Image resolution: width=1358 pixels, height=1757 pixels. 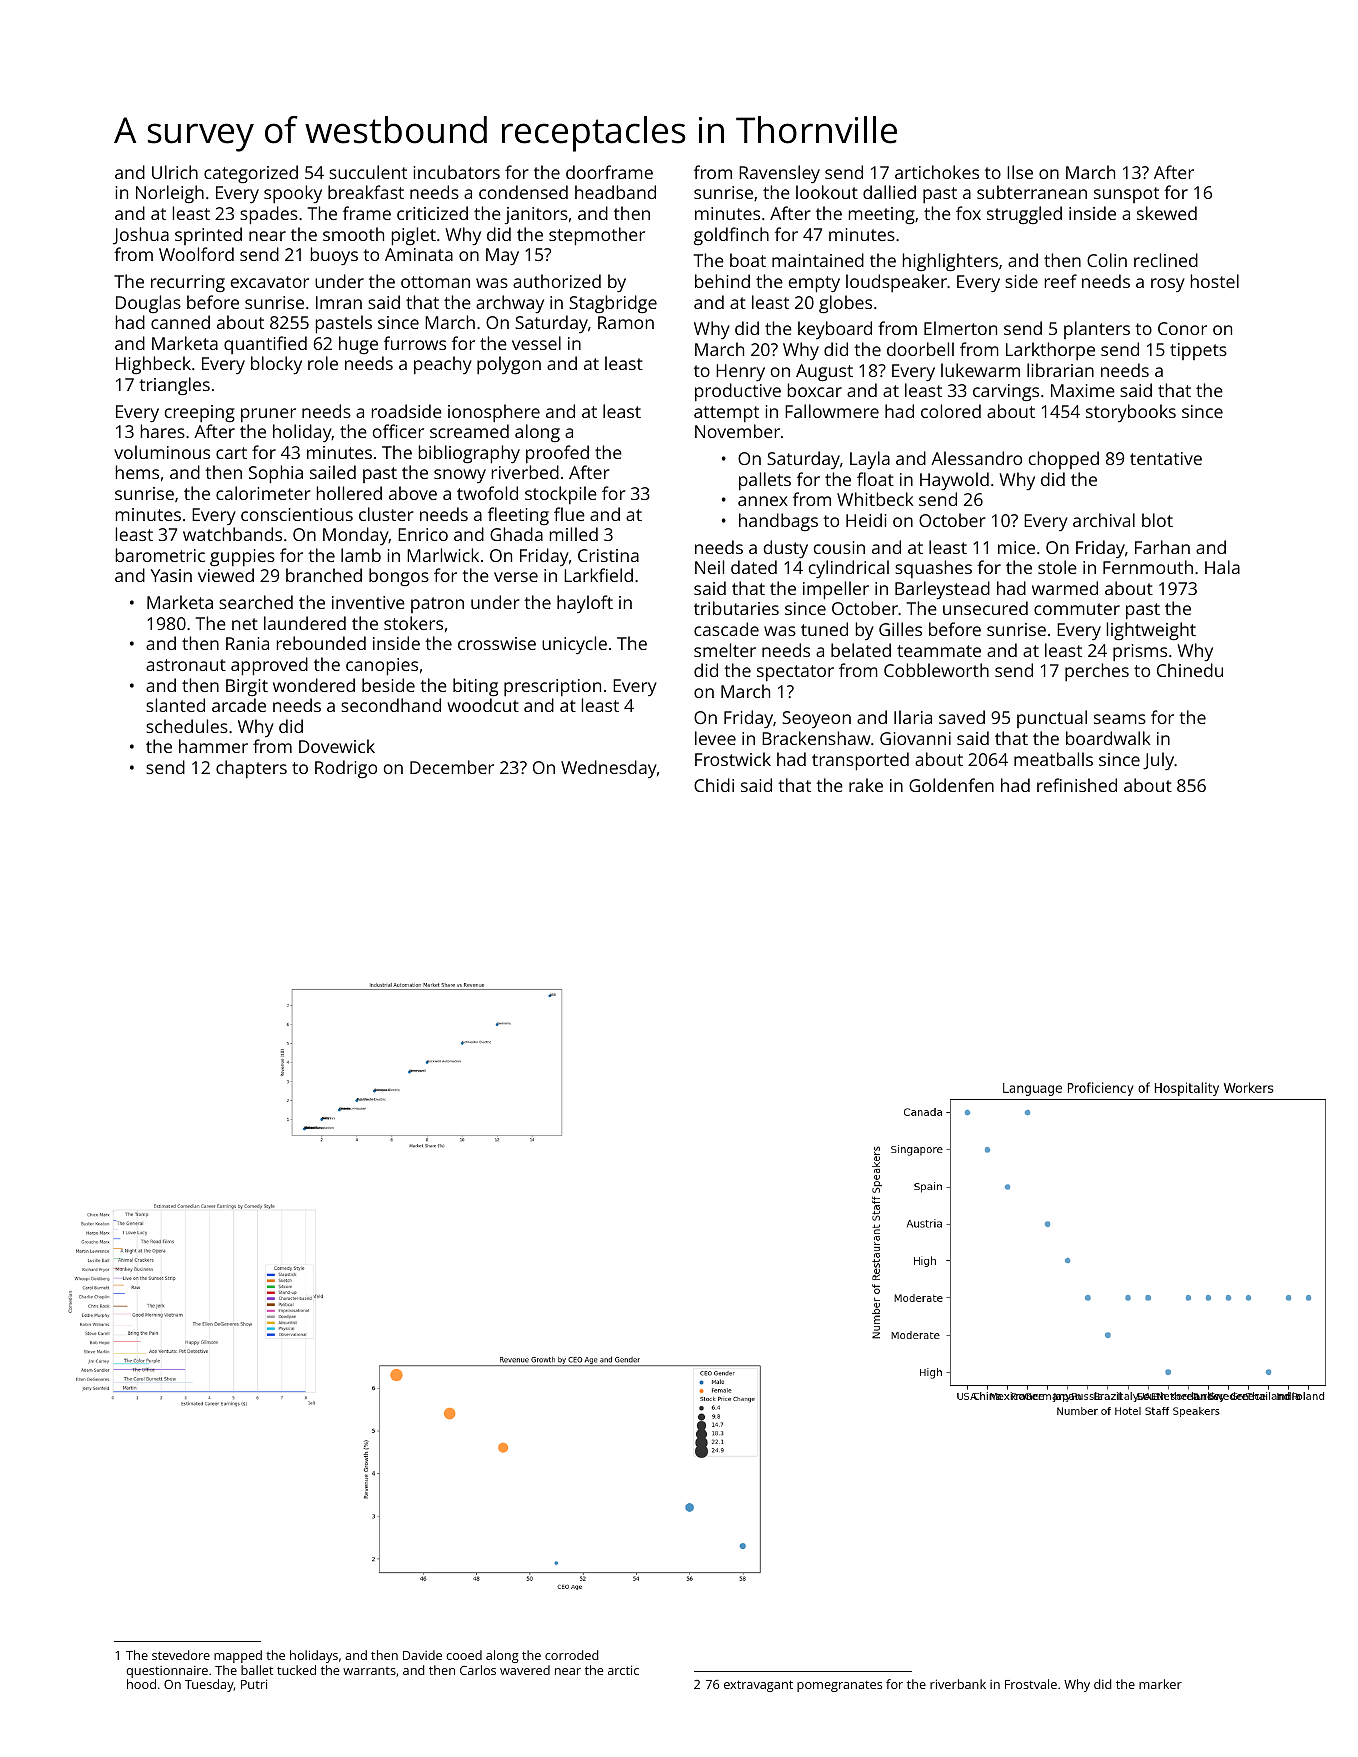 I want to click on approved, so click(x=269, y=666).
